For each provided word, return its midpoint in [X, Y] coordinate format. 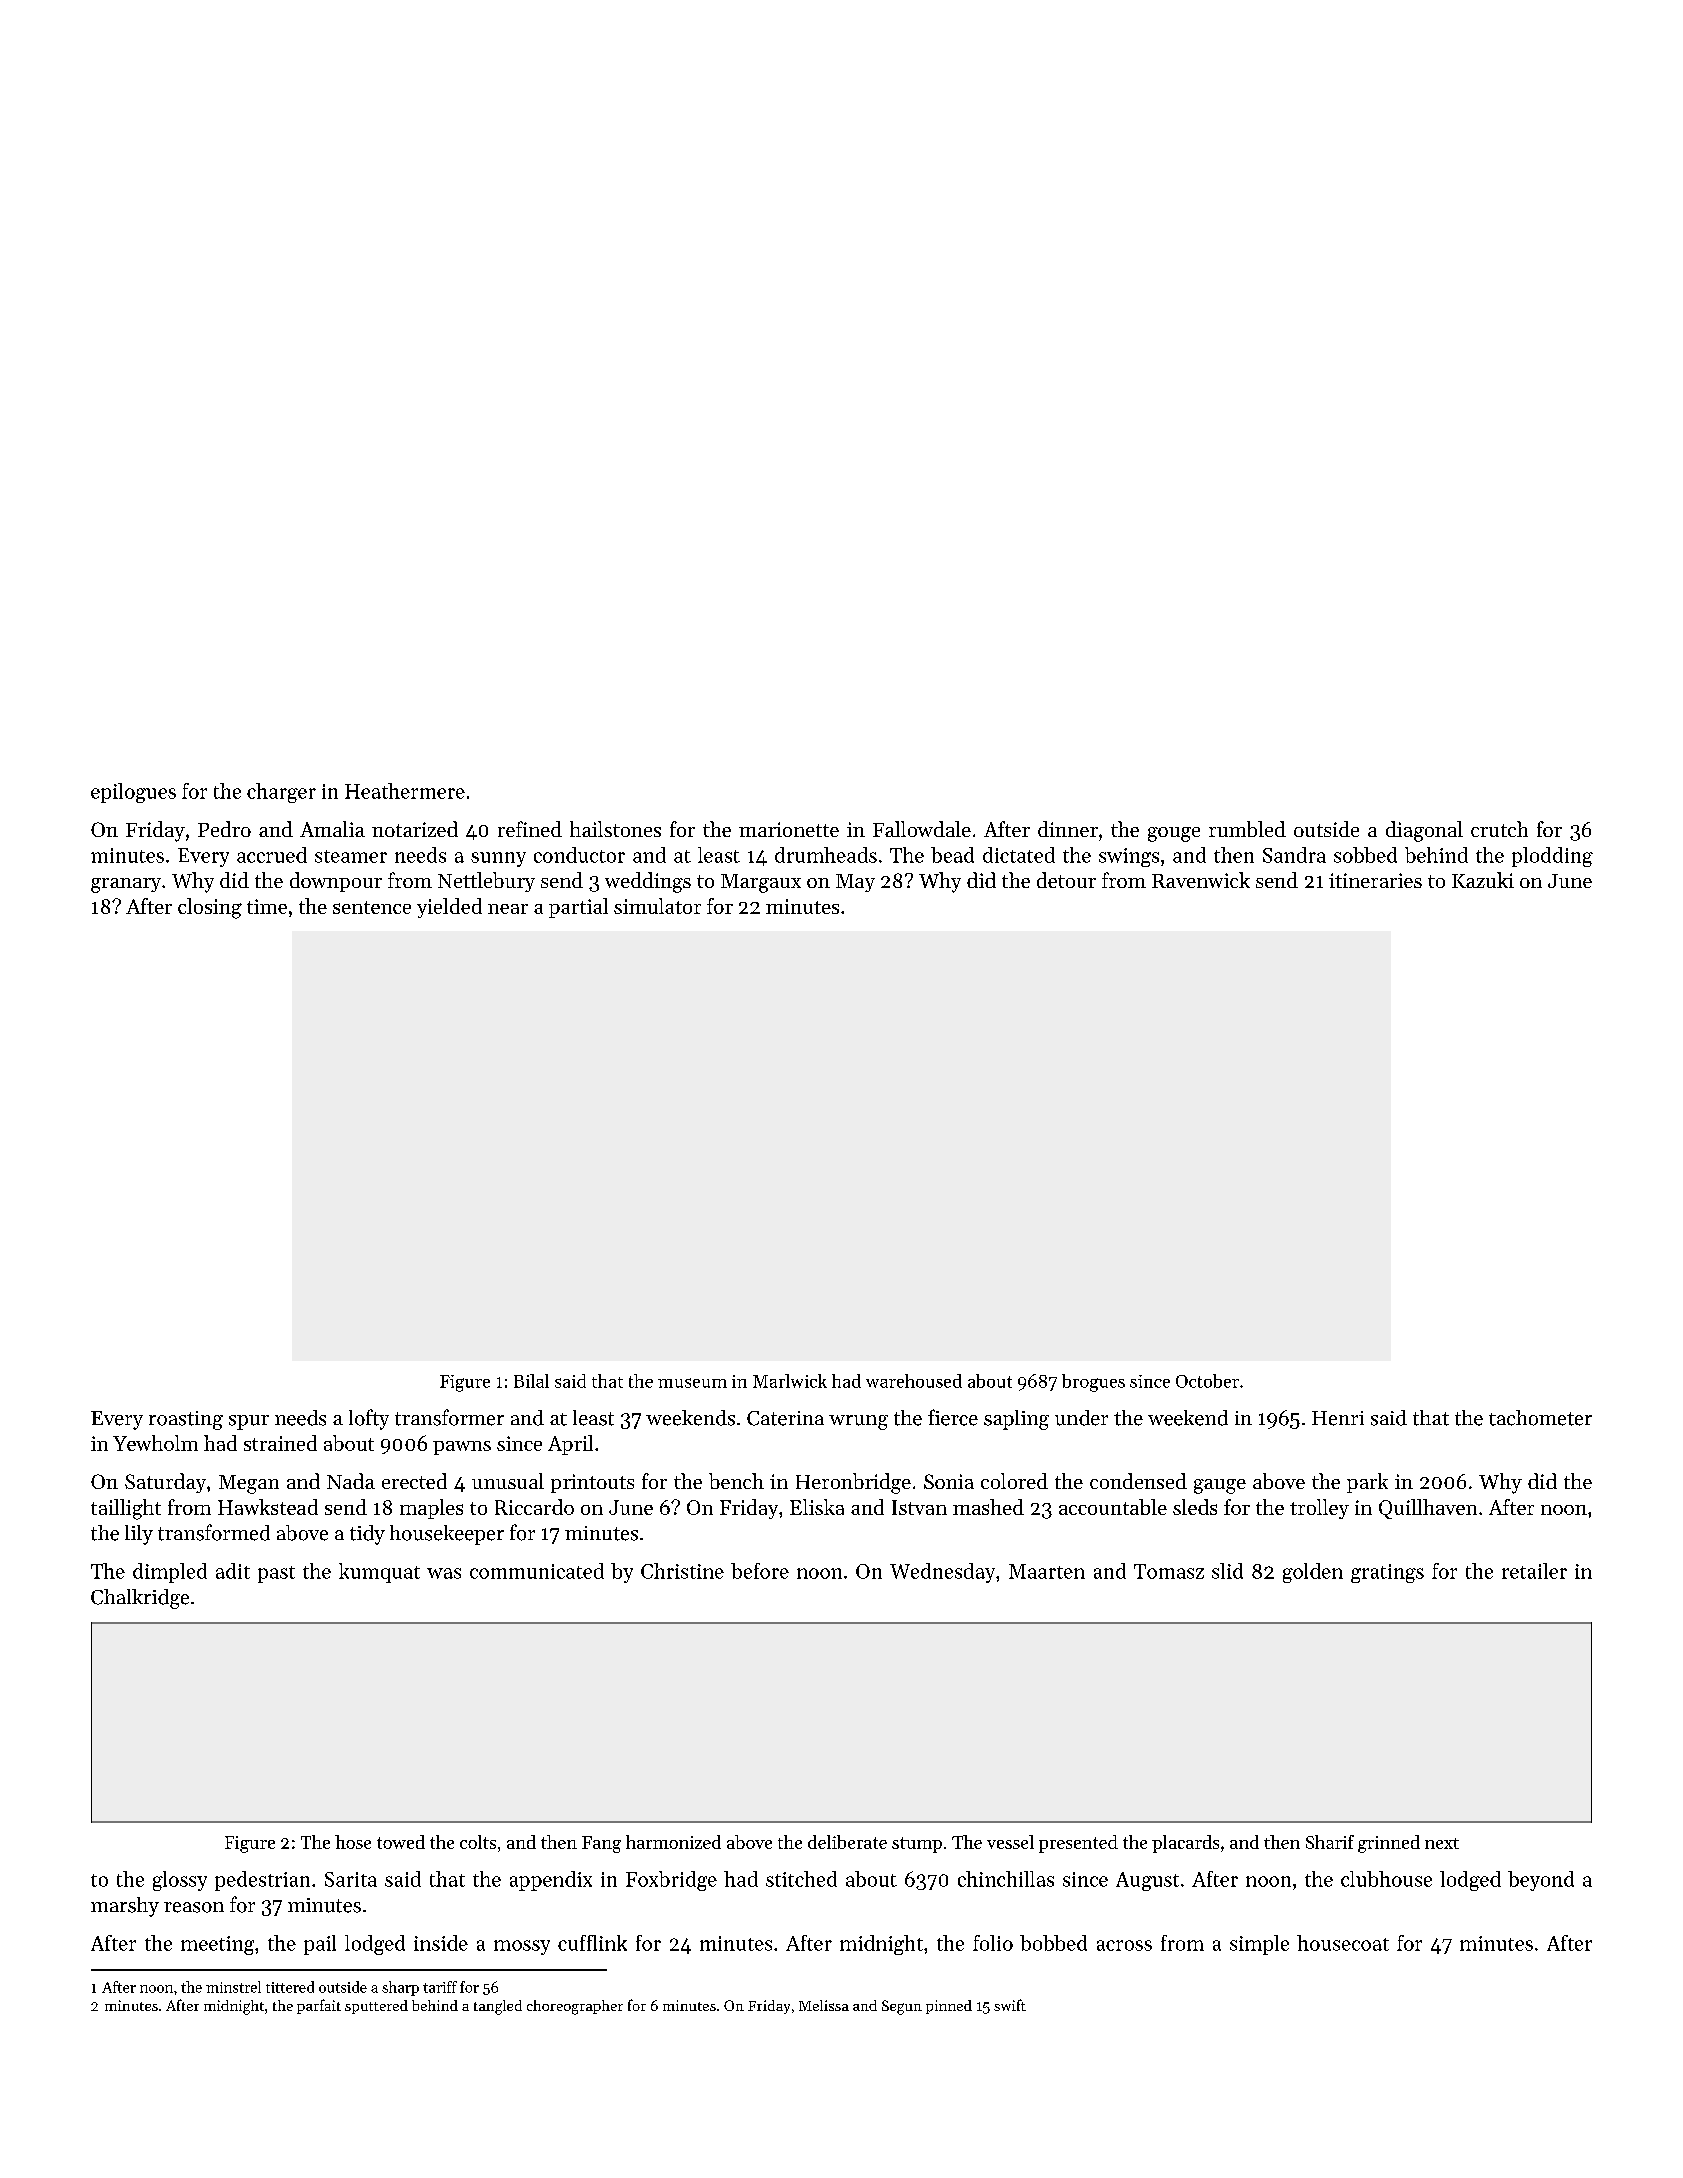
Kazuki [1483, 880]
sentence [372, 907]
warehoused [914, 1381]
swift [1010, 2005]
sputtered [376, 2007]
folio [993, 1943]
